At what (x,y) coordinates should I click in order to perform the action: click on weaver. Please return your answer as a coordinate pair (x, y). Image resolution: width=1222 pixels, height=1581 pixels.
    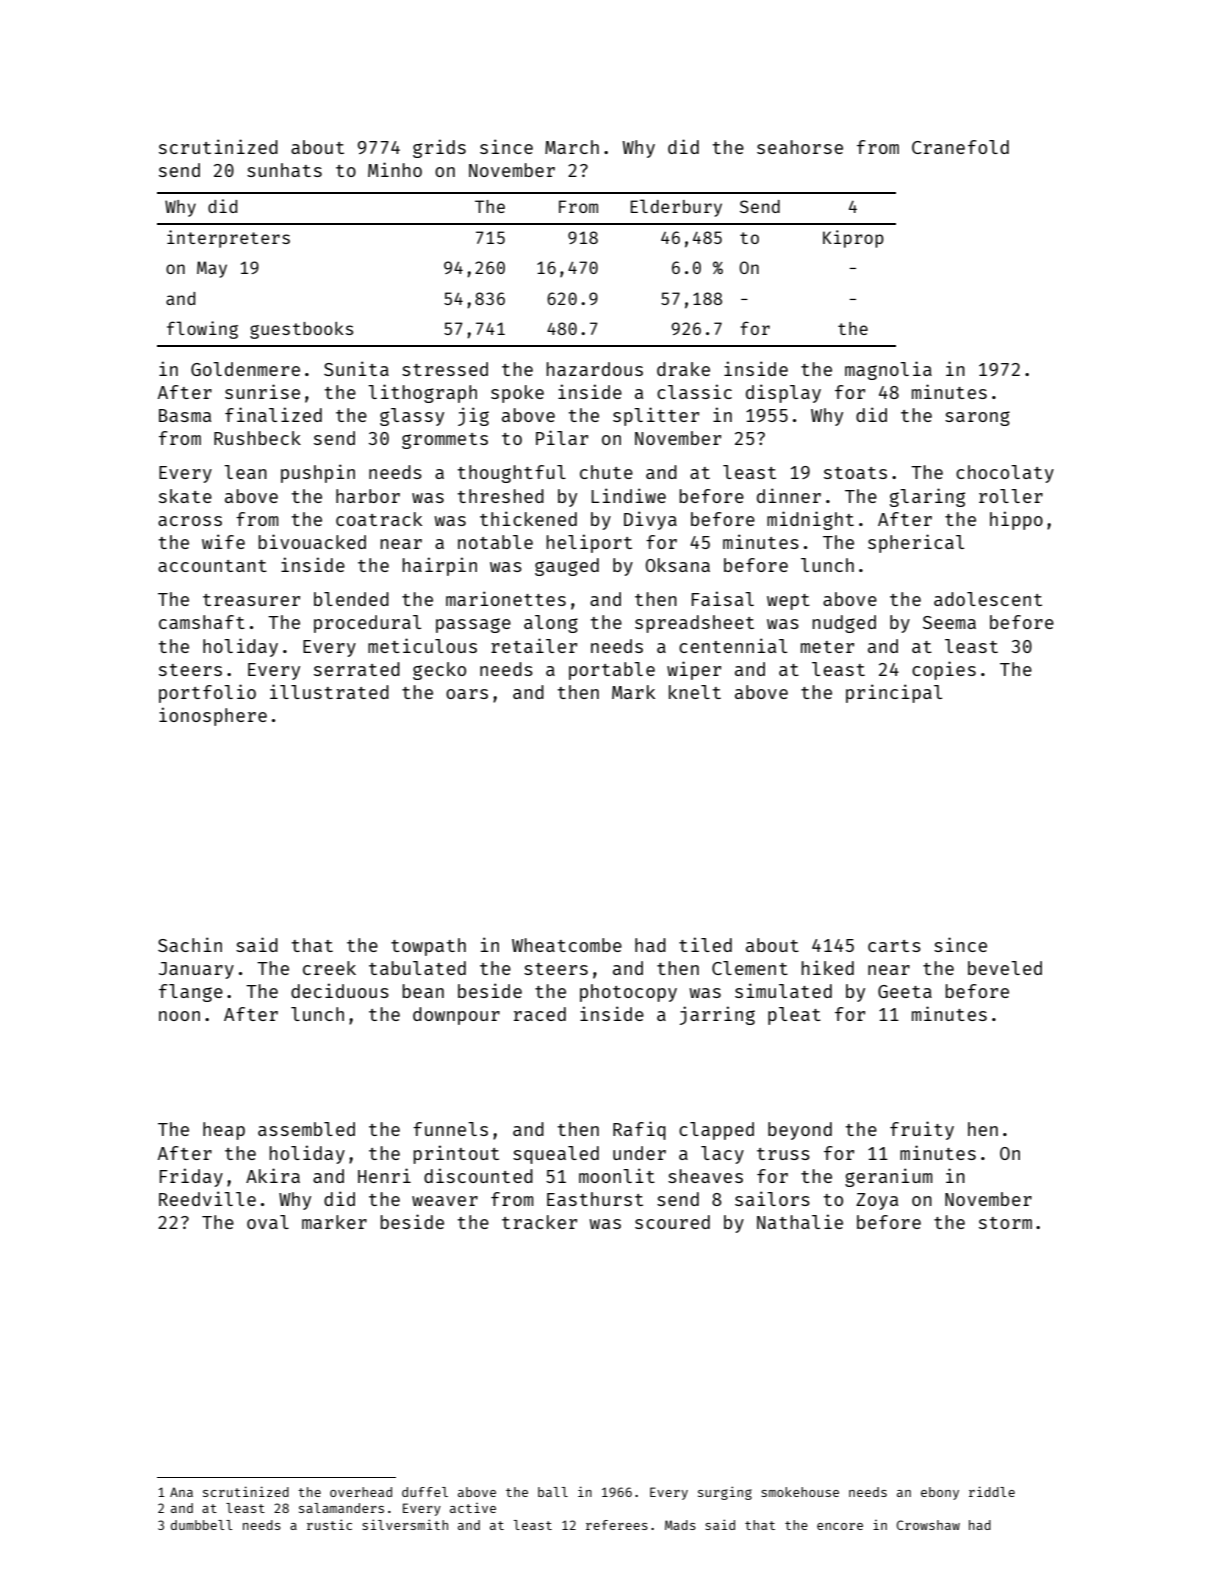
    Looking at the image, I should click on (445, 1201).
